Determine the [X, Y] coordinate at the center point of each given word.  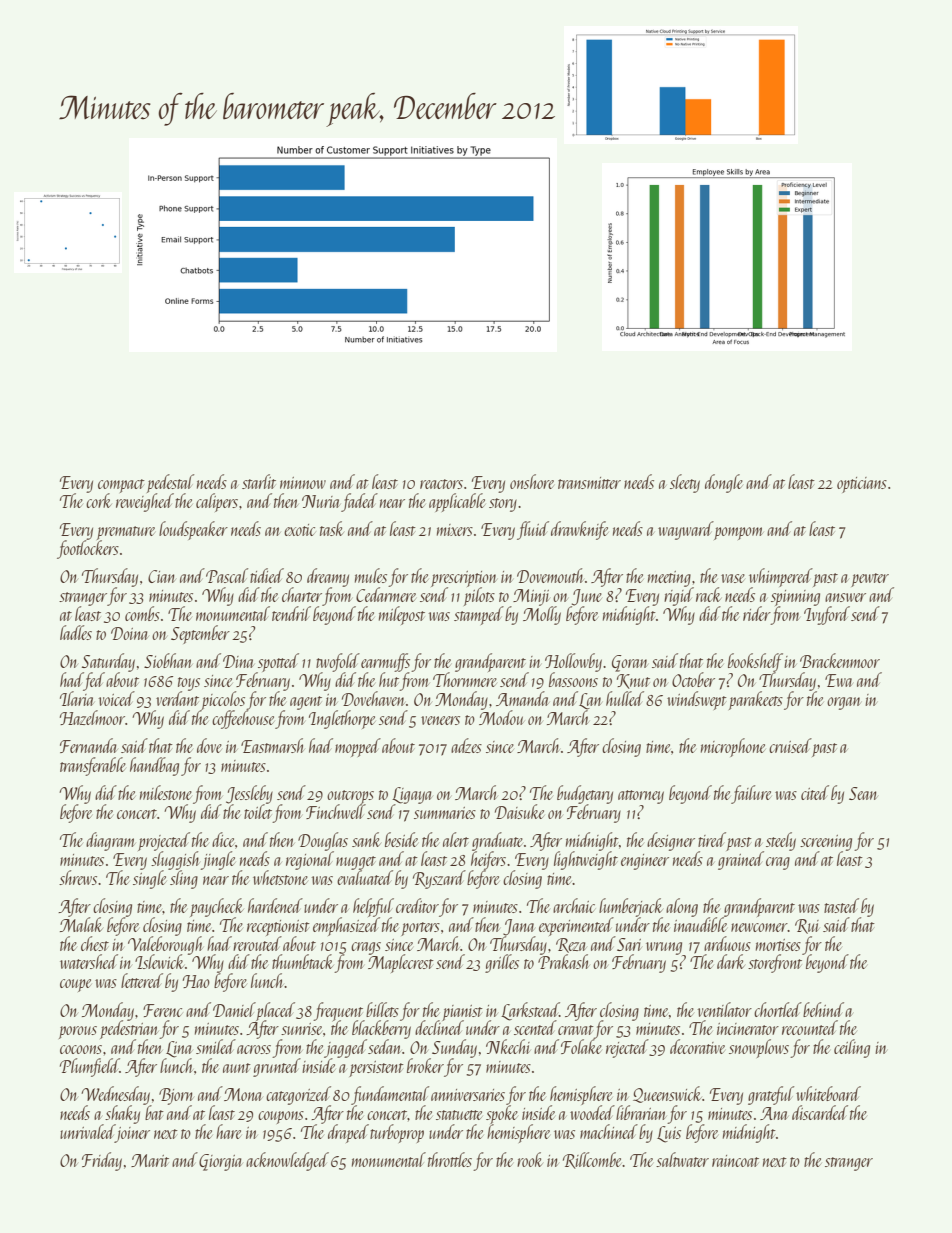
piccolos [223, 700]
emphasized [346, 926]
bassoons [573, 679]
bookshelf [755, 662]
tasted [841, 905]
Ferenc [162, 1010]
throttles [450, 1159]
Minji [531, 597]
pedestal [170, 483]
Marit [150, 1160]
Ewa [838, 680]
